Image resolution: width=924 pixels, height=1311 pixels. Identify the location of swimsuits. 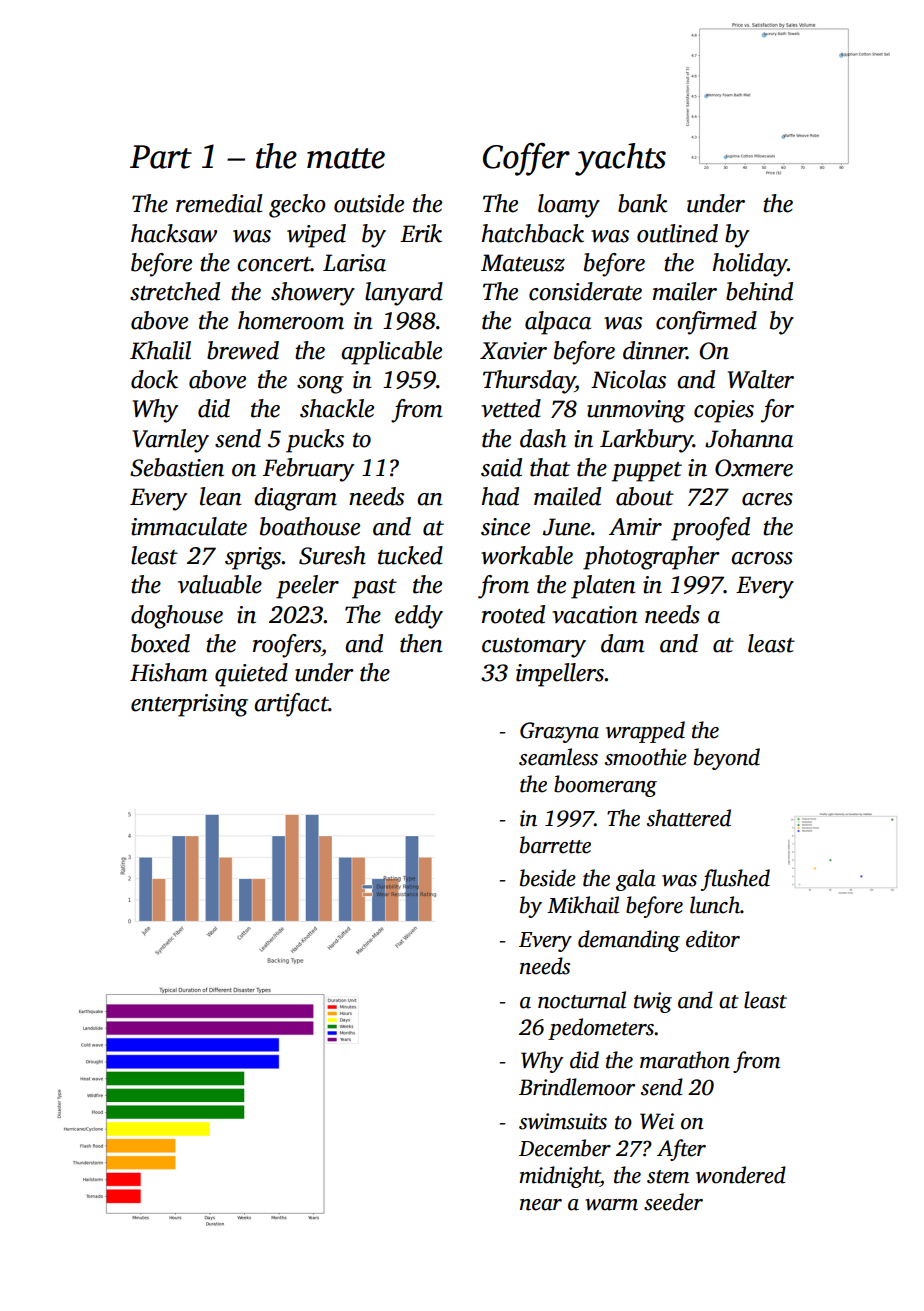
(563, 1121).
